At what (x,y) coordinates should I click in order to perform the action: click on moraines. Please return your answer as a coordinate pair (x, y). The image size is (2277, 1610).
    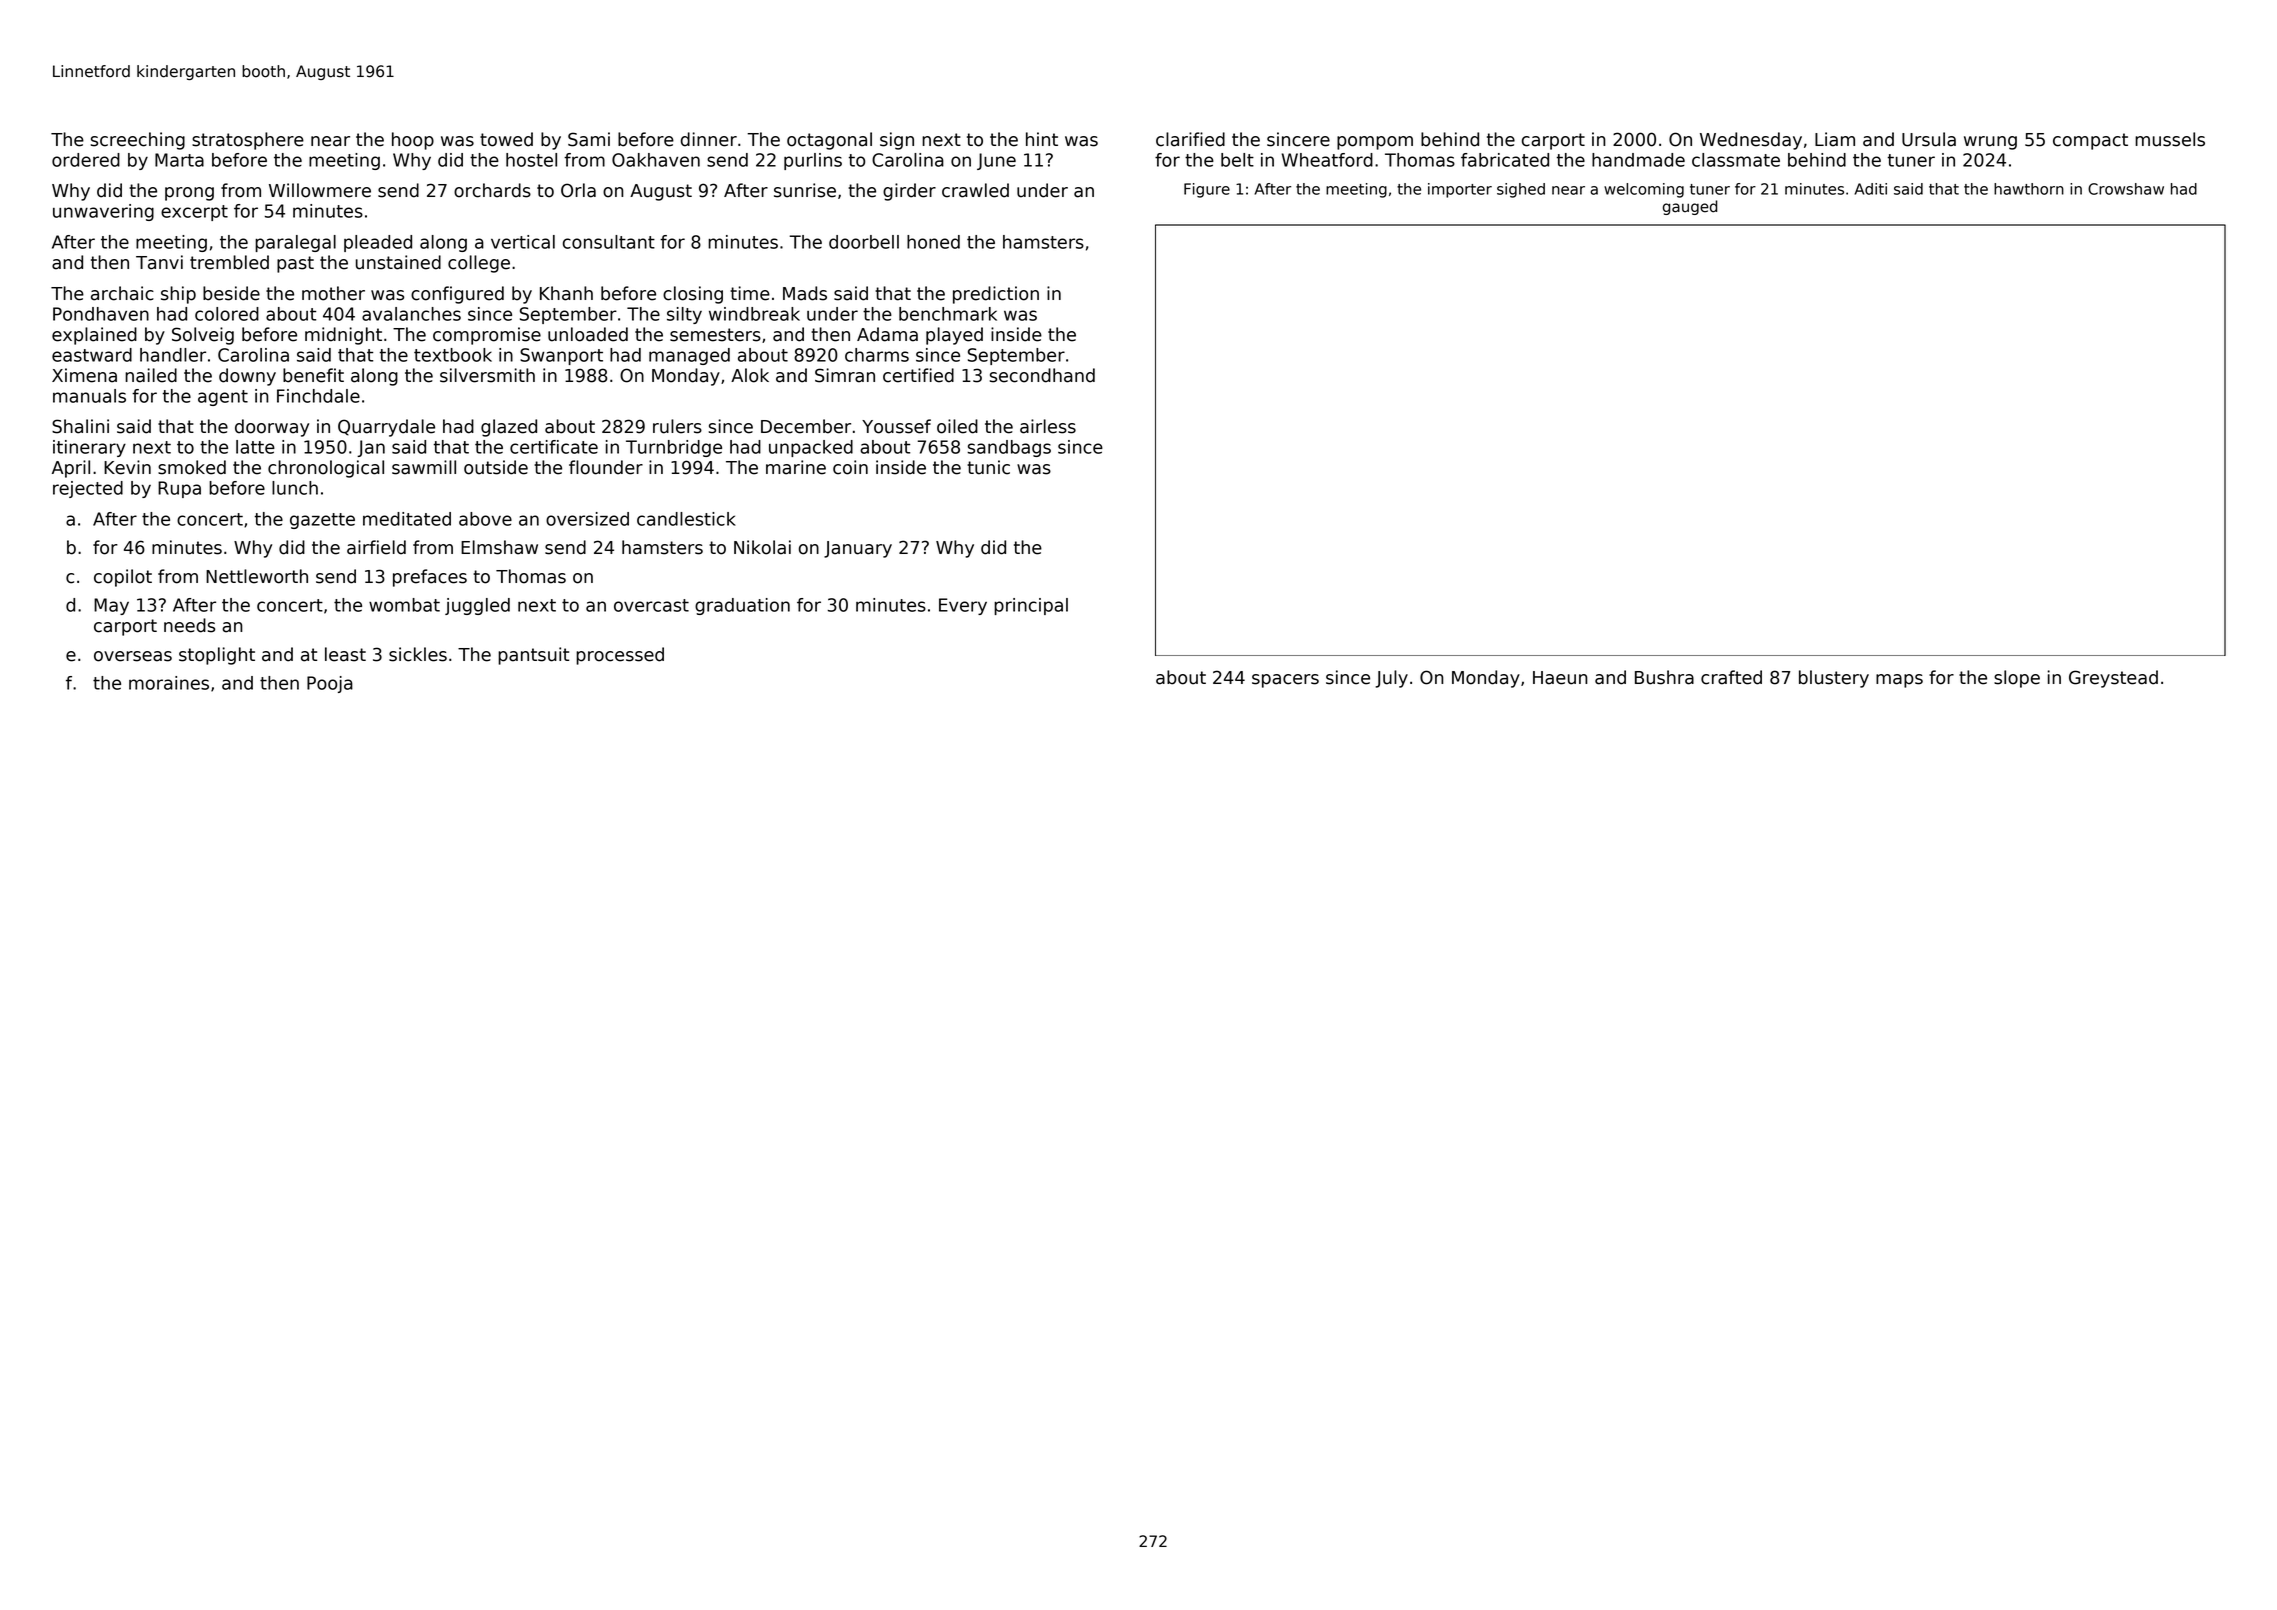
    Looking at the image, I should click on (169, 683).
